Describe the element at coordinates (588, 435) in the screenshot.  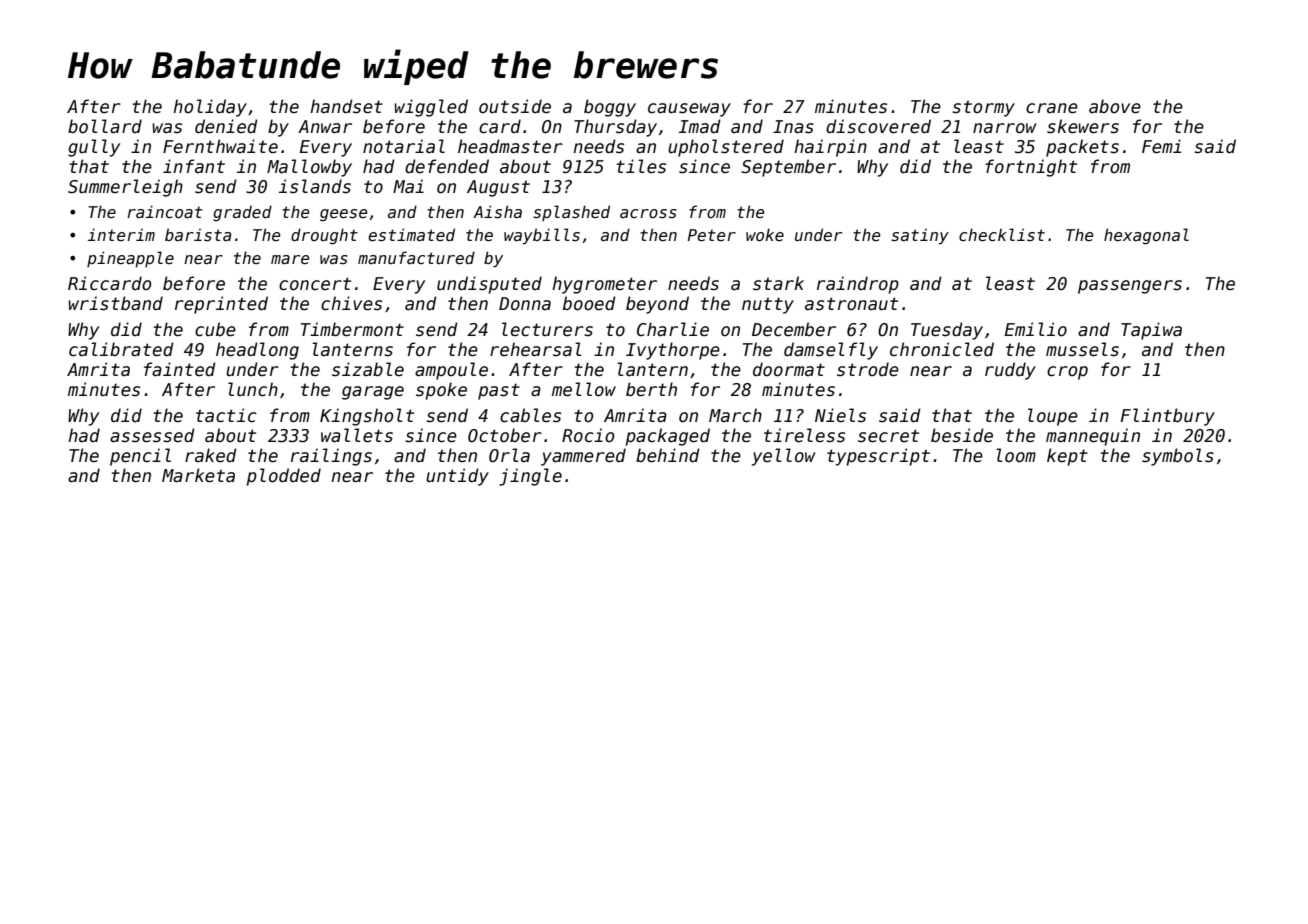
I see `Rocio` at that location.
